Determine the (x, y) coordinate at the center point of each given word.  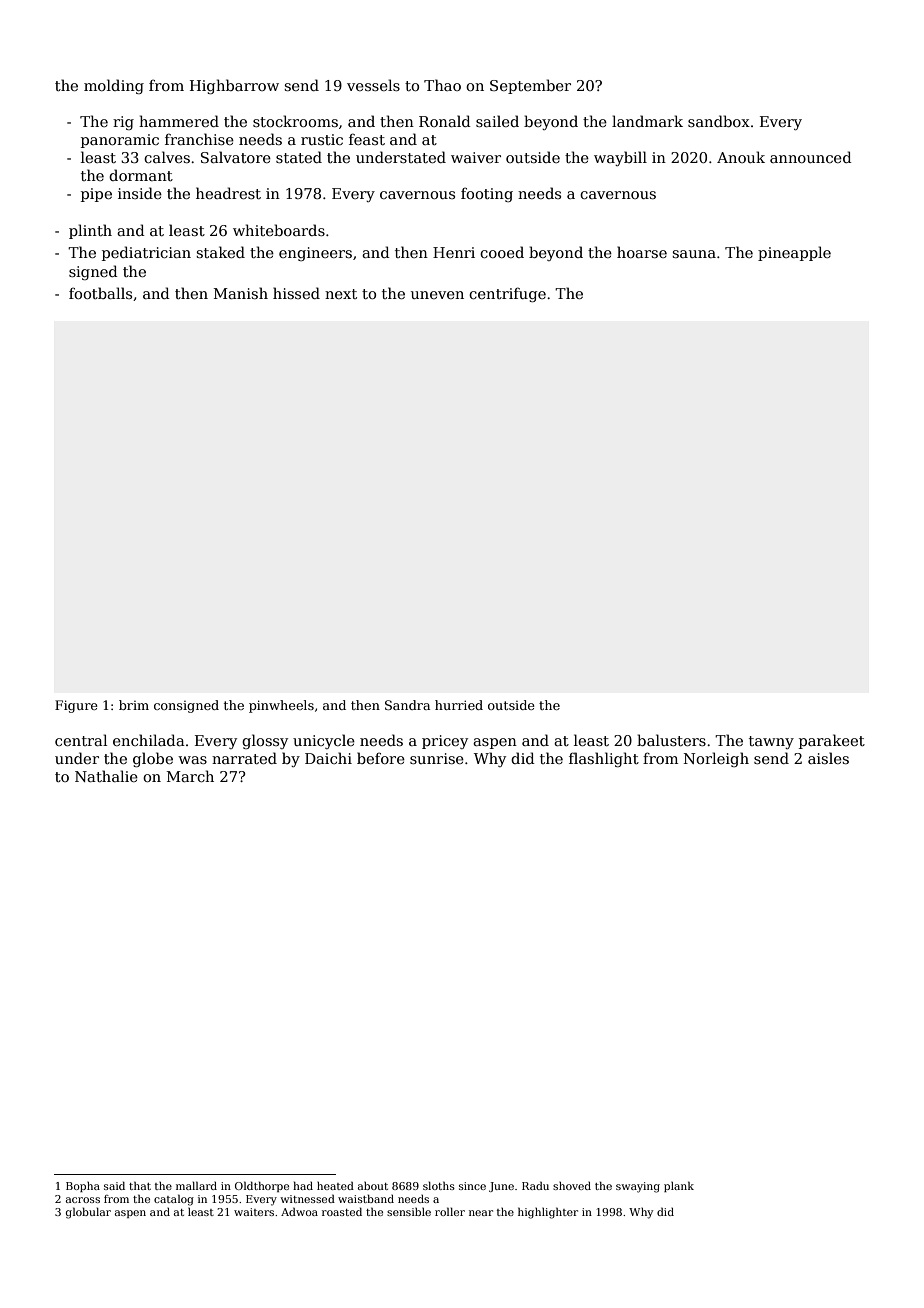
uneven (437, 295)
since (472, 1186)
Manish (241, 293)
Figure (76, 706)
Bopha (83, 1187)
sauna (694, 254)
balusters (671, 740)
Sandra (407, 705)
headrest (228, 193)
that (140, 1185)
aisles (828, 758)
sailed (497, 121)
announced (811, 157)
